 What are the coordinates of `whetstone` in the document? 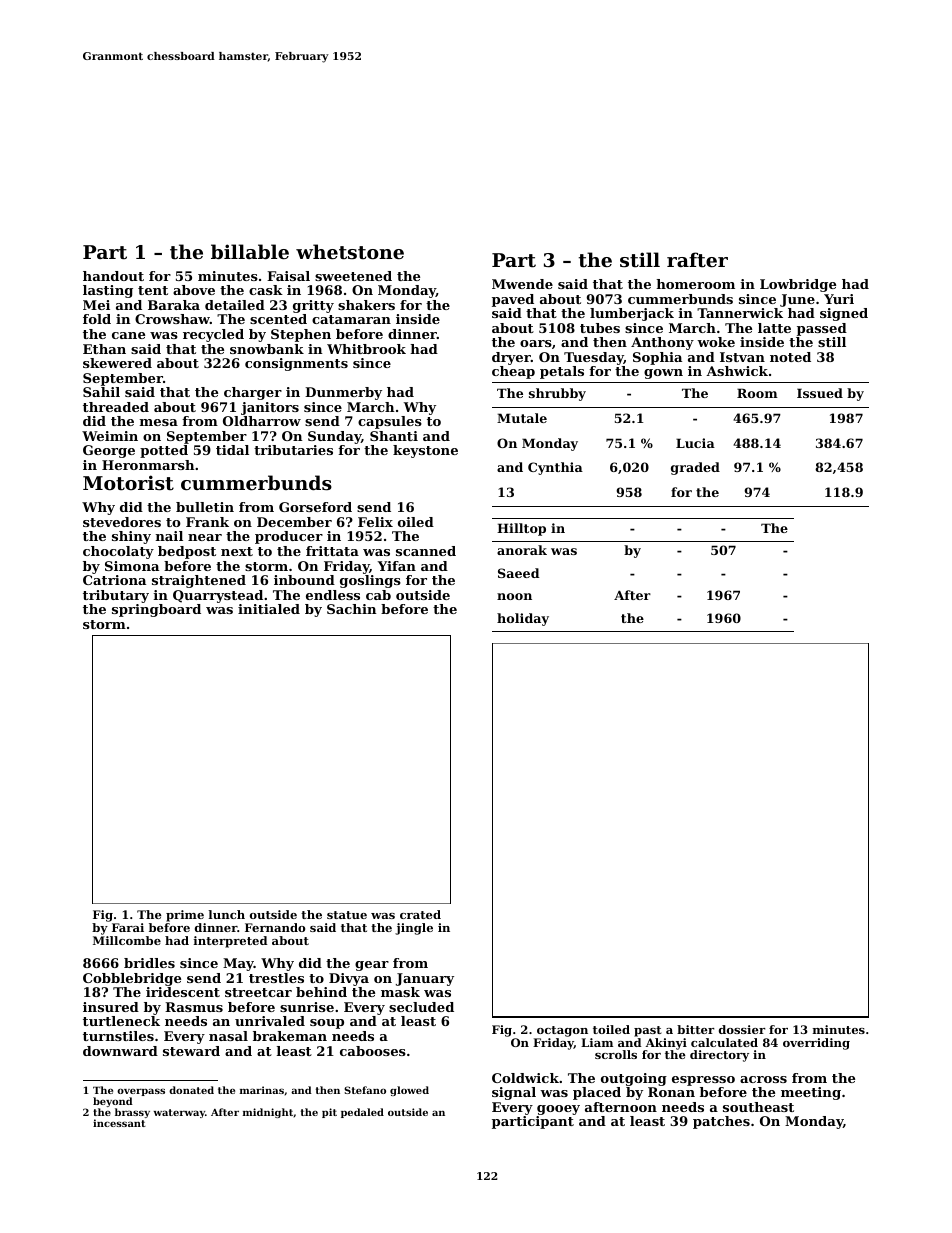 It's located at (350, 252).
